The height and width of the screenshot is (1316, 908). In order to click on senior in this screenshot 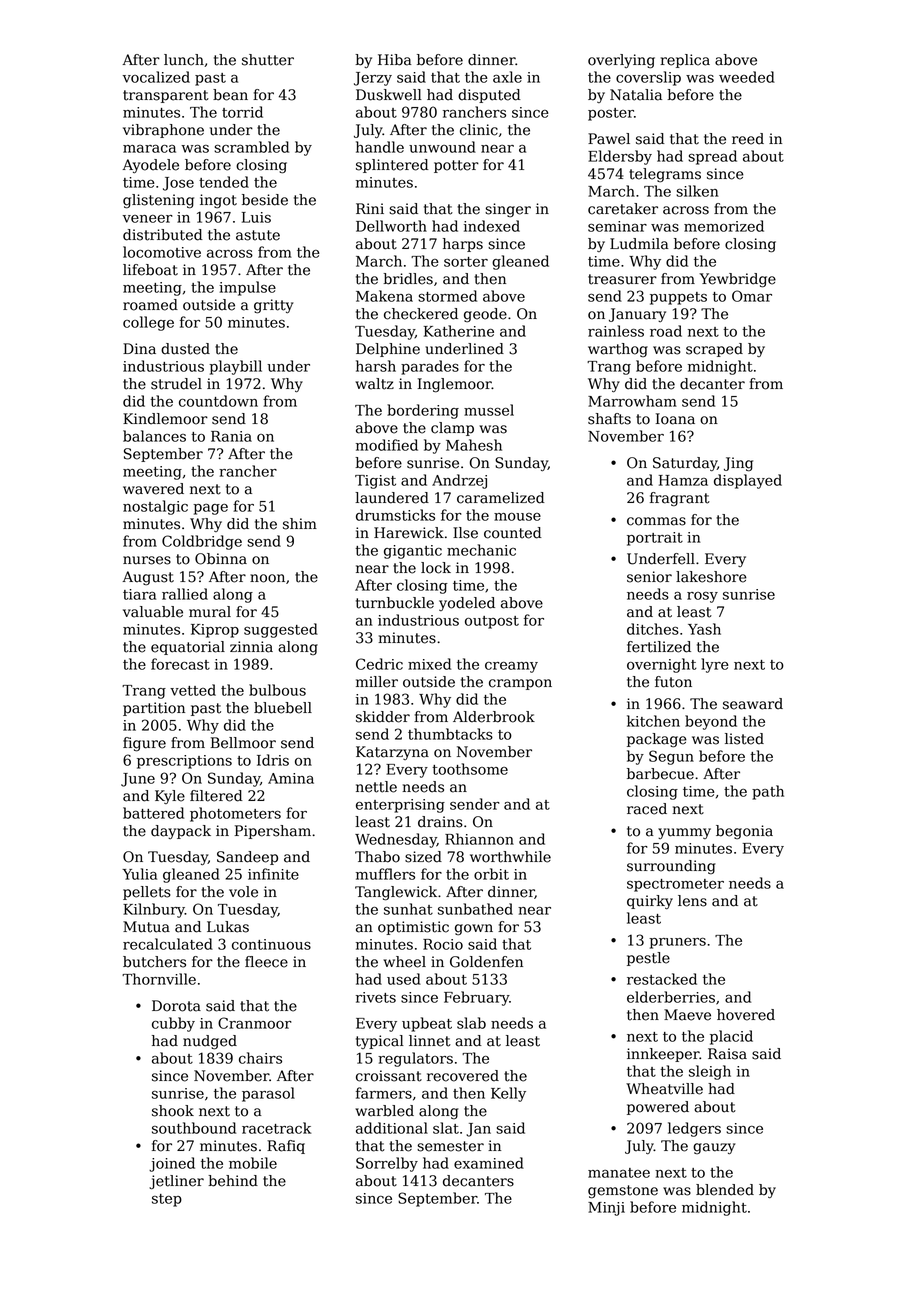, I will do `click(649, 577)`.
